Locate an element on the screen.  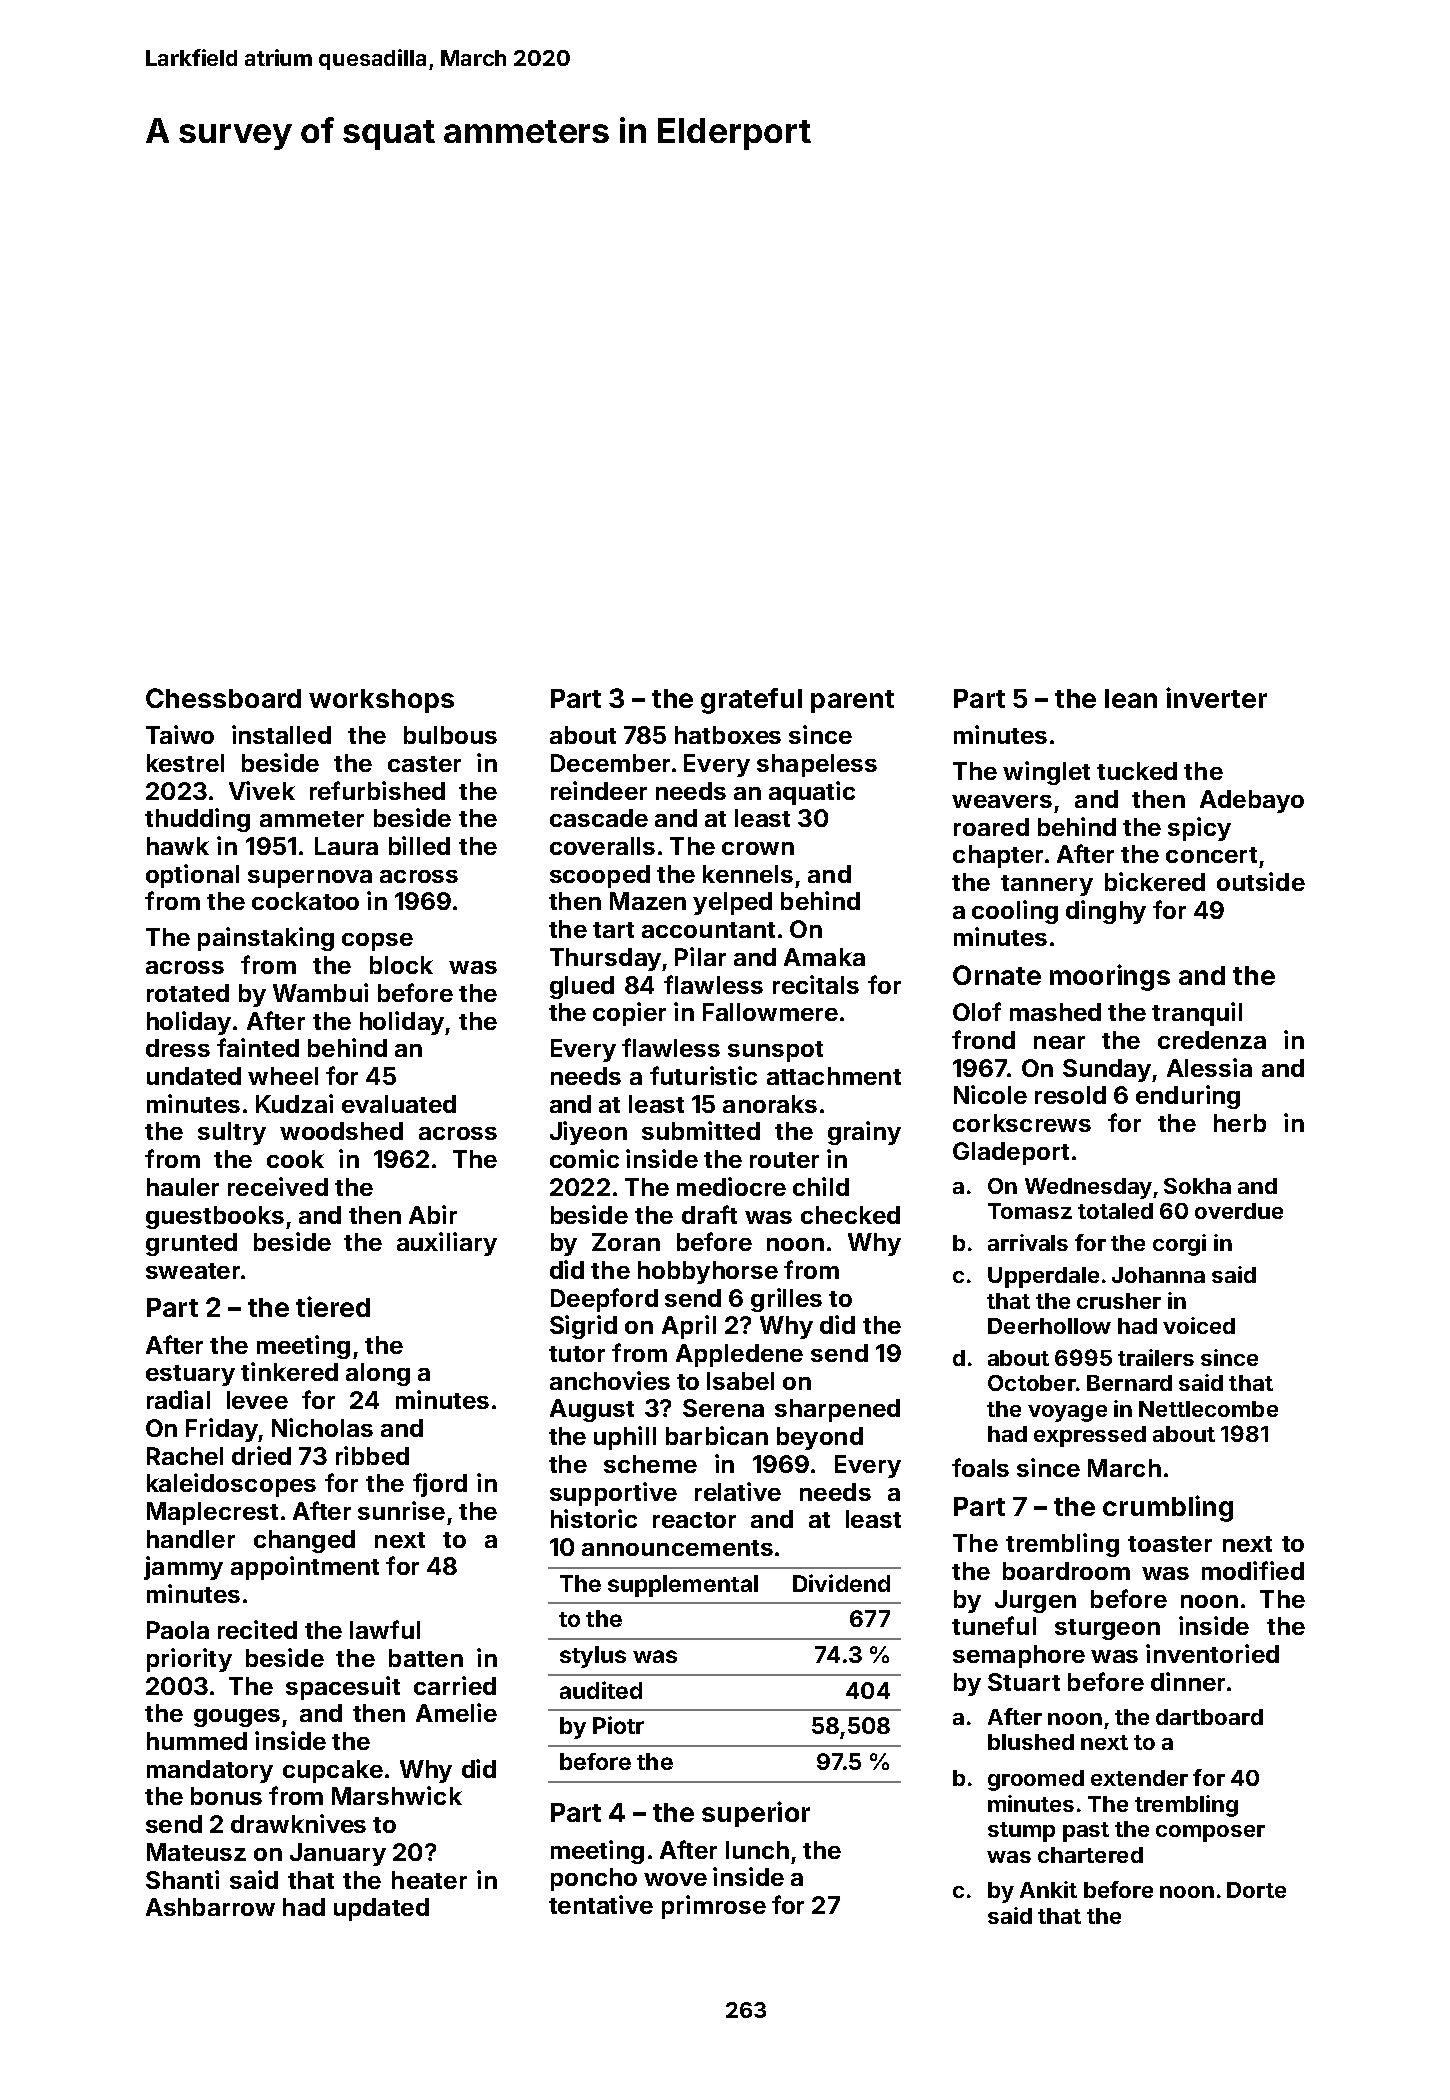
fjord is located at coordinates (440, 1485).
